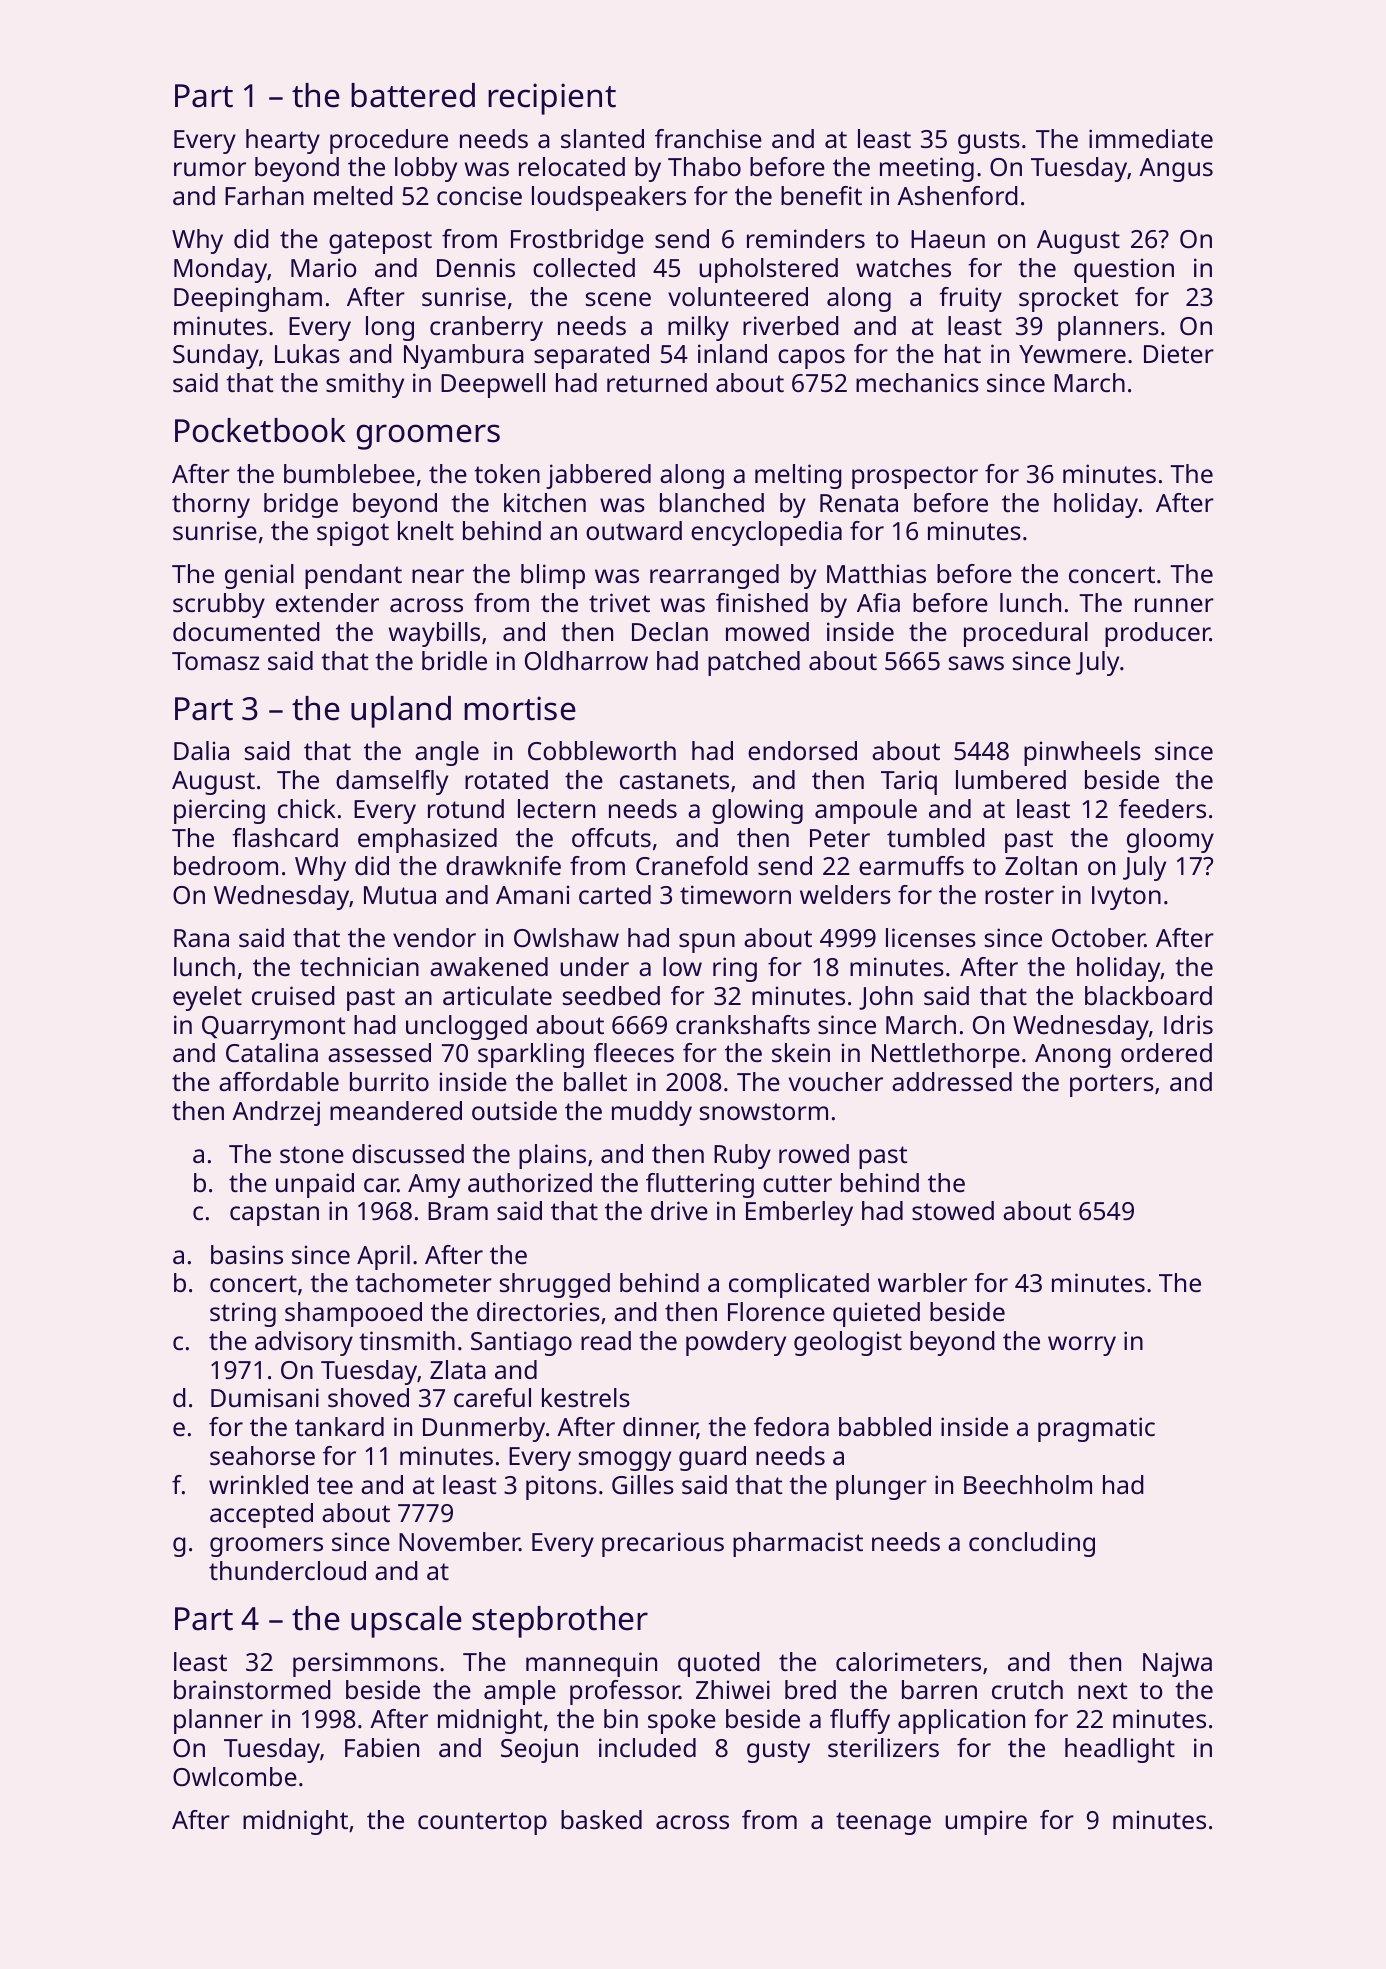  Describe the element at coordinates (408, 1153) in the document. I see `discussed` at that location.
